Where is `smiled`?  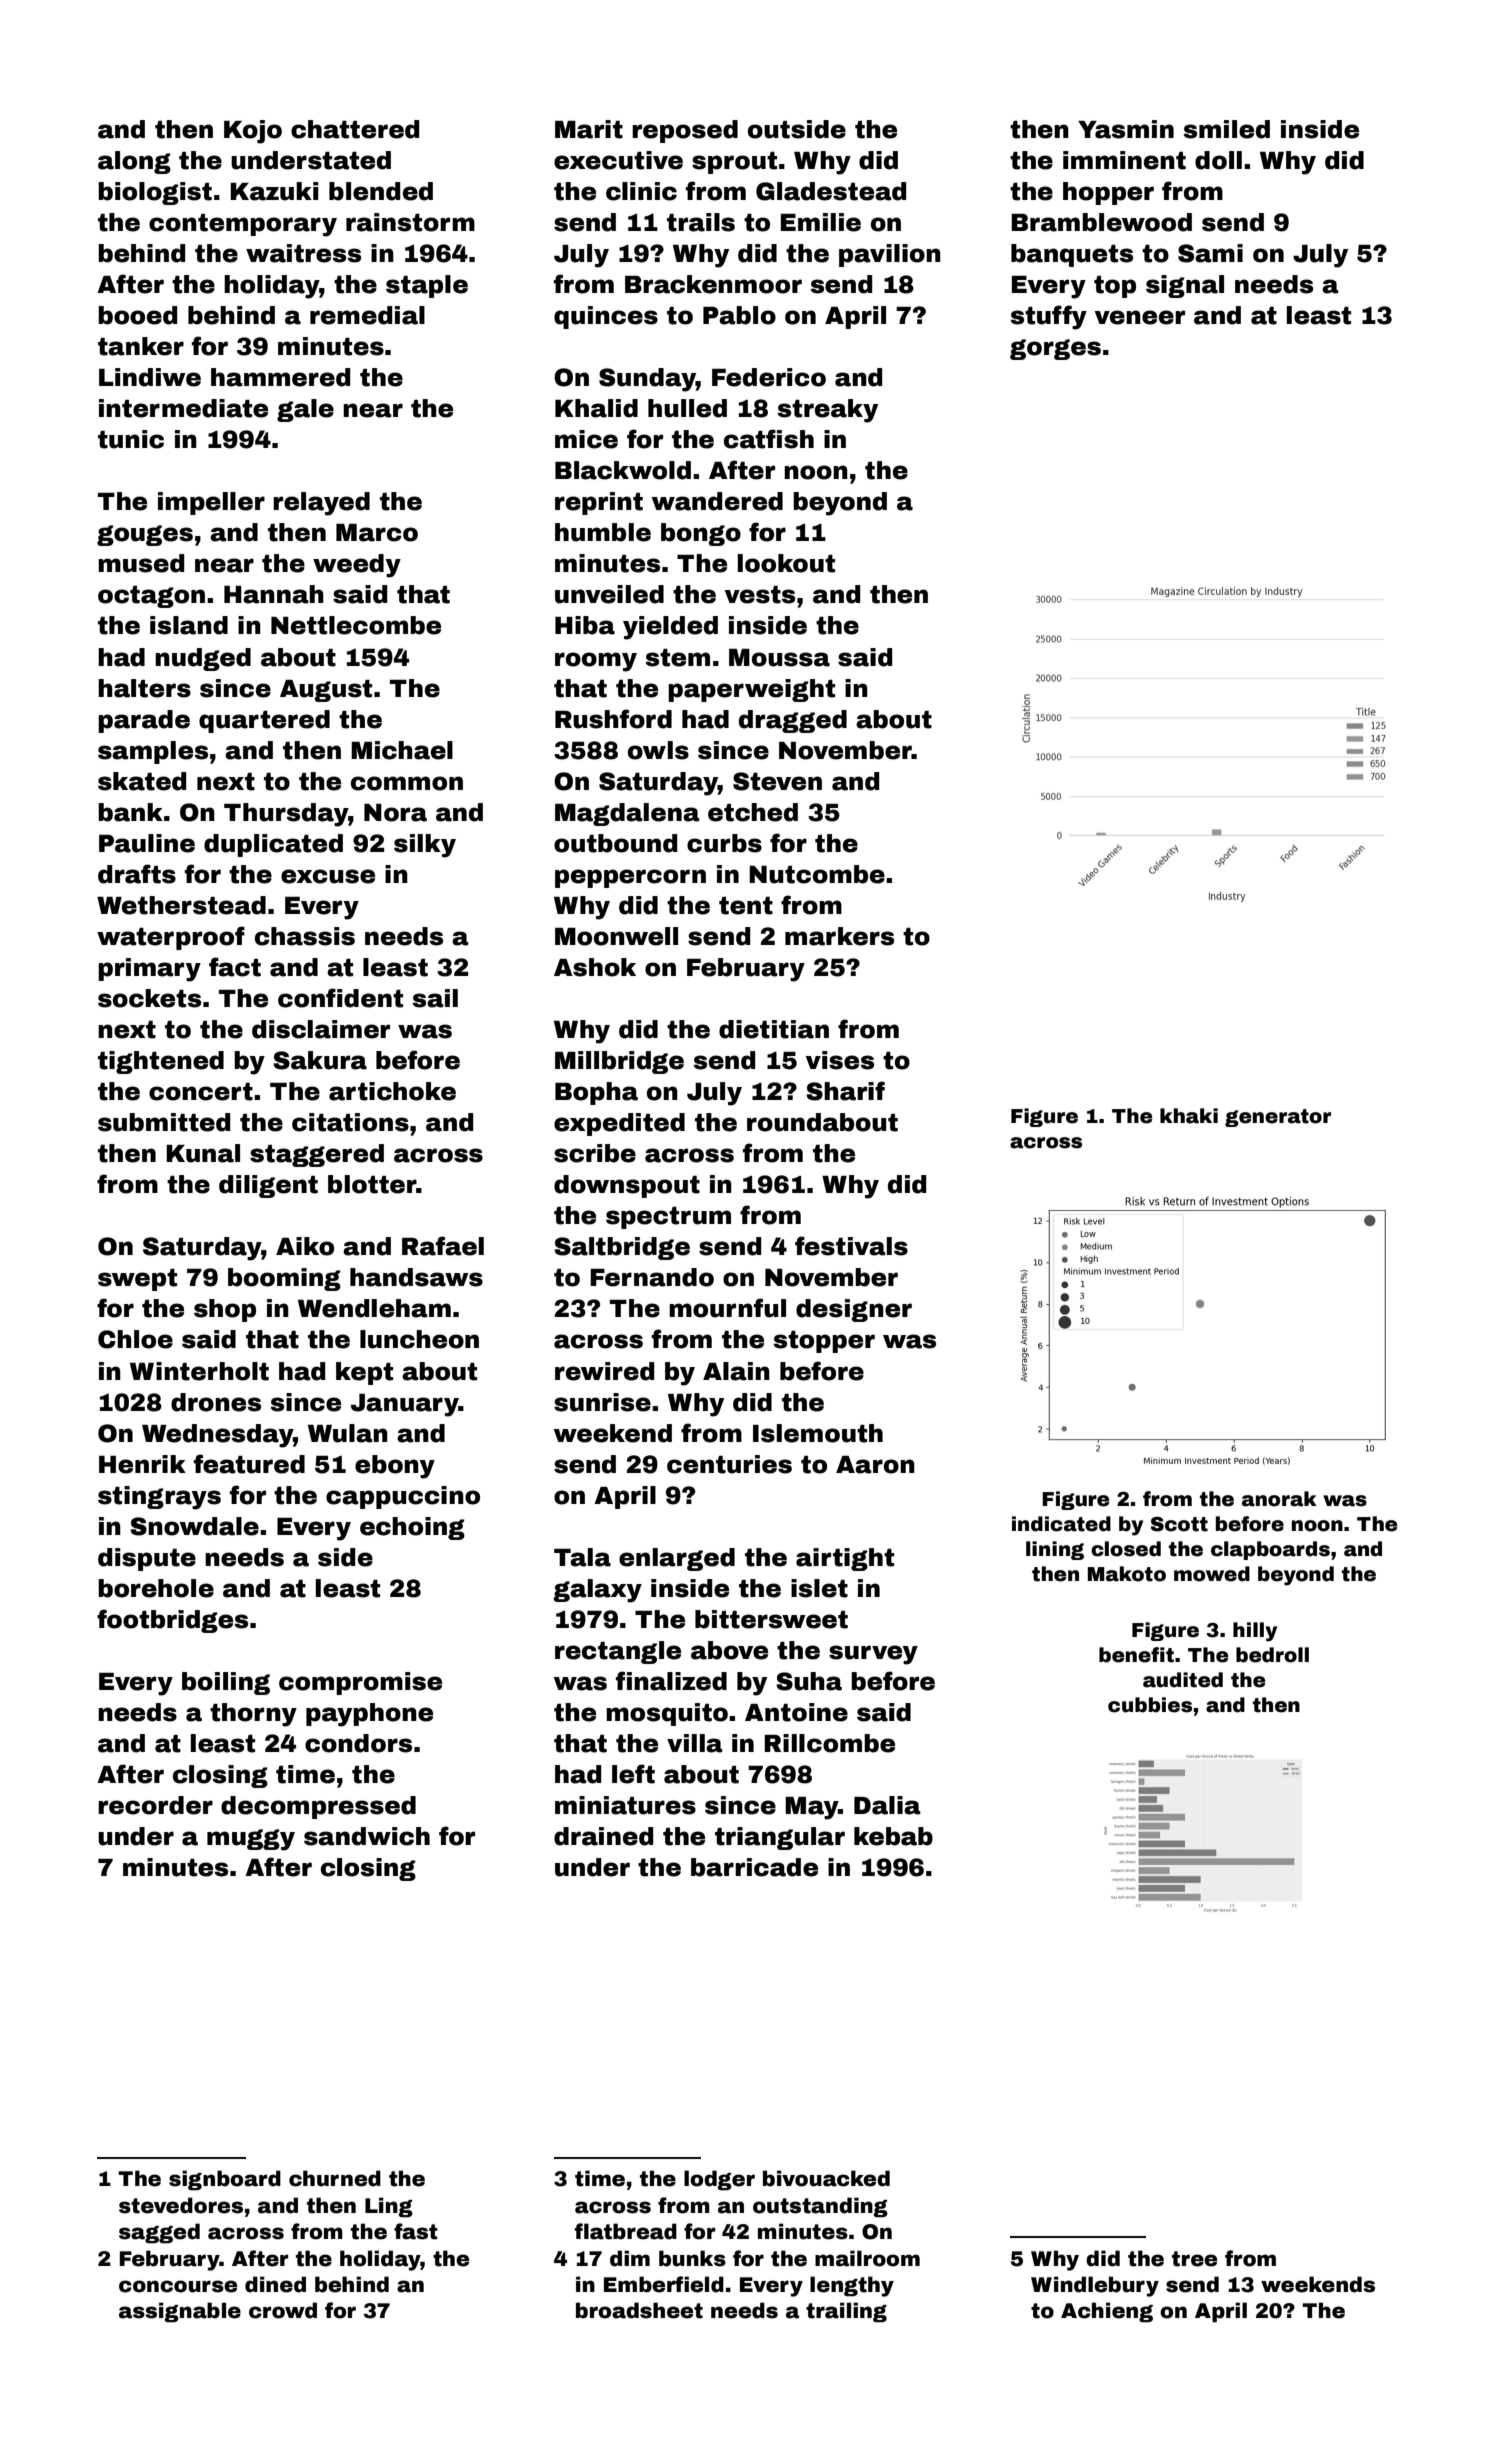
smiled is located at coordinates (1227, 129).
